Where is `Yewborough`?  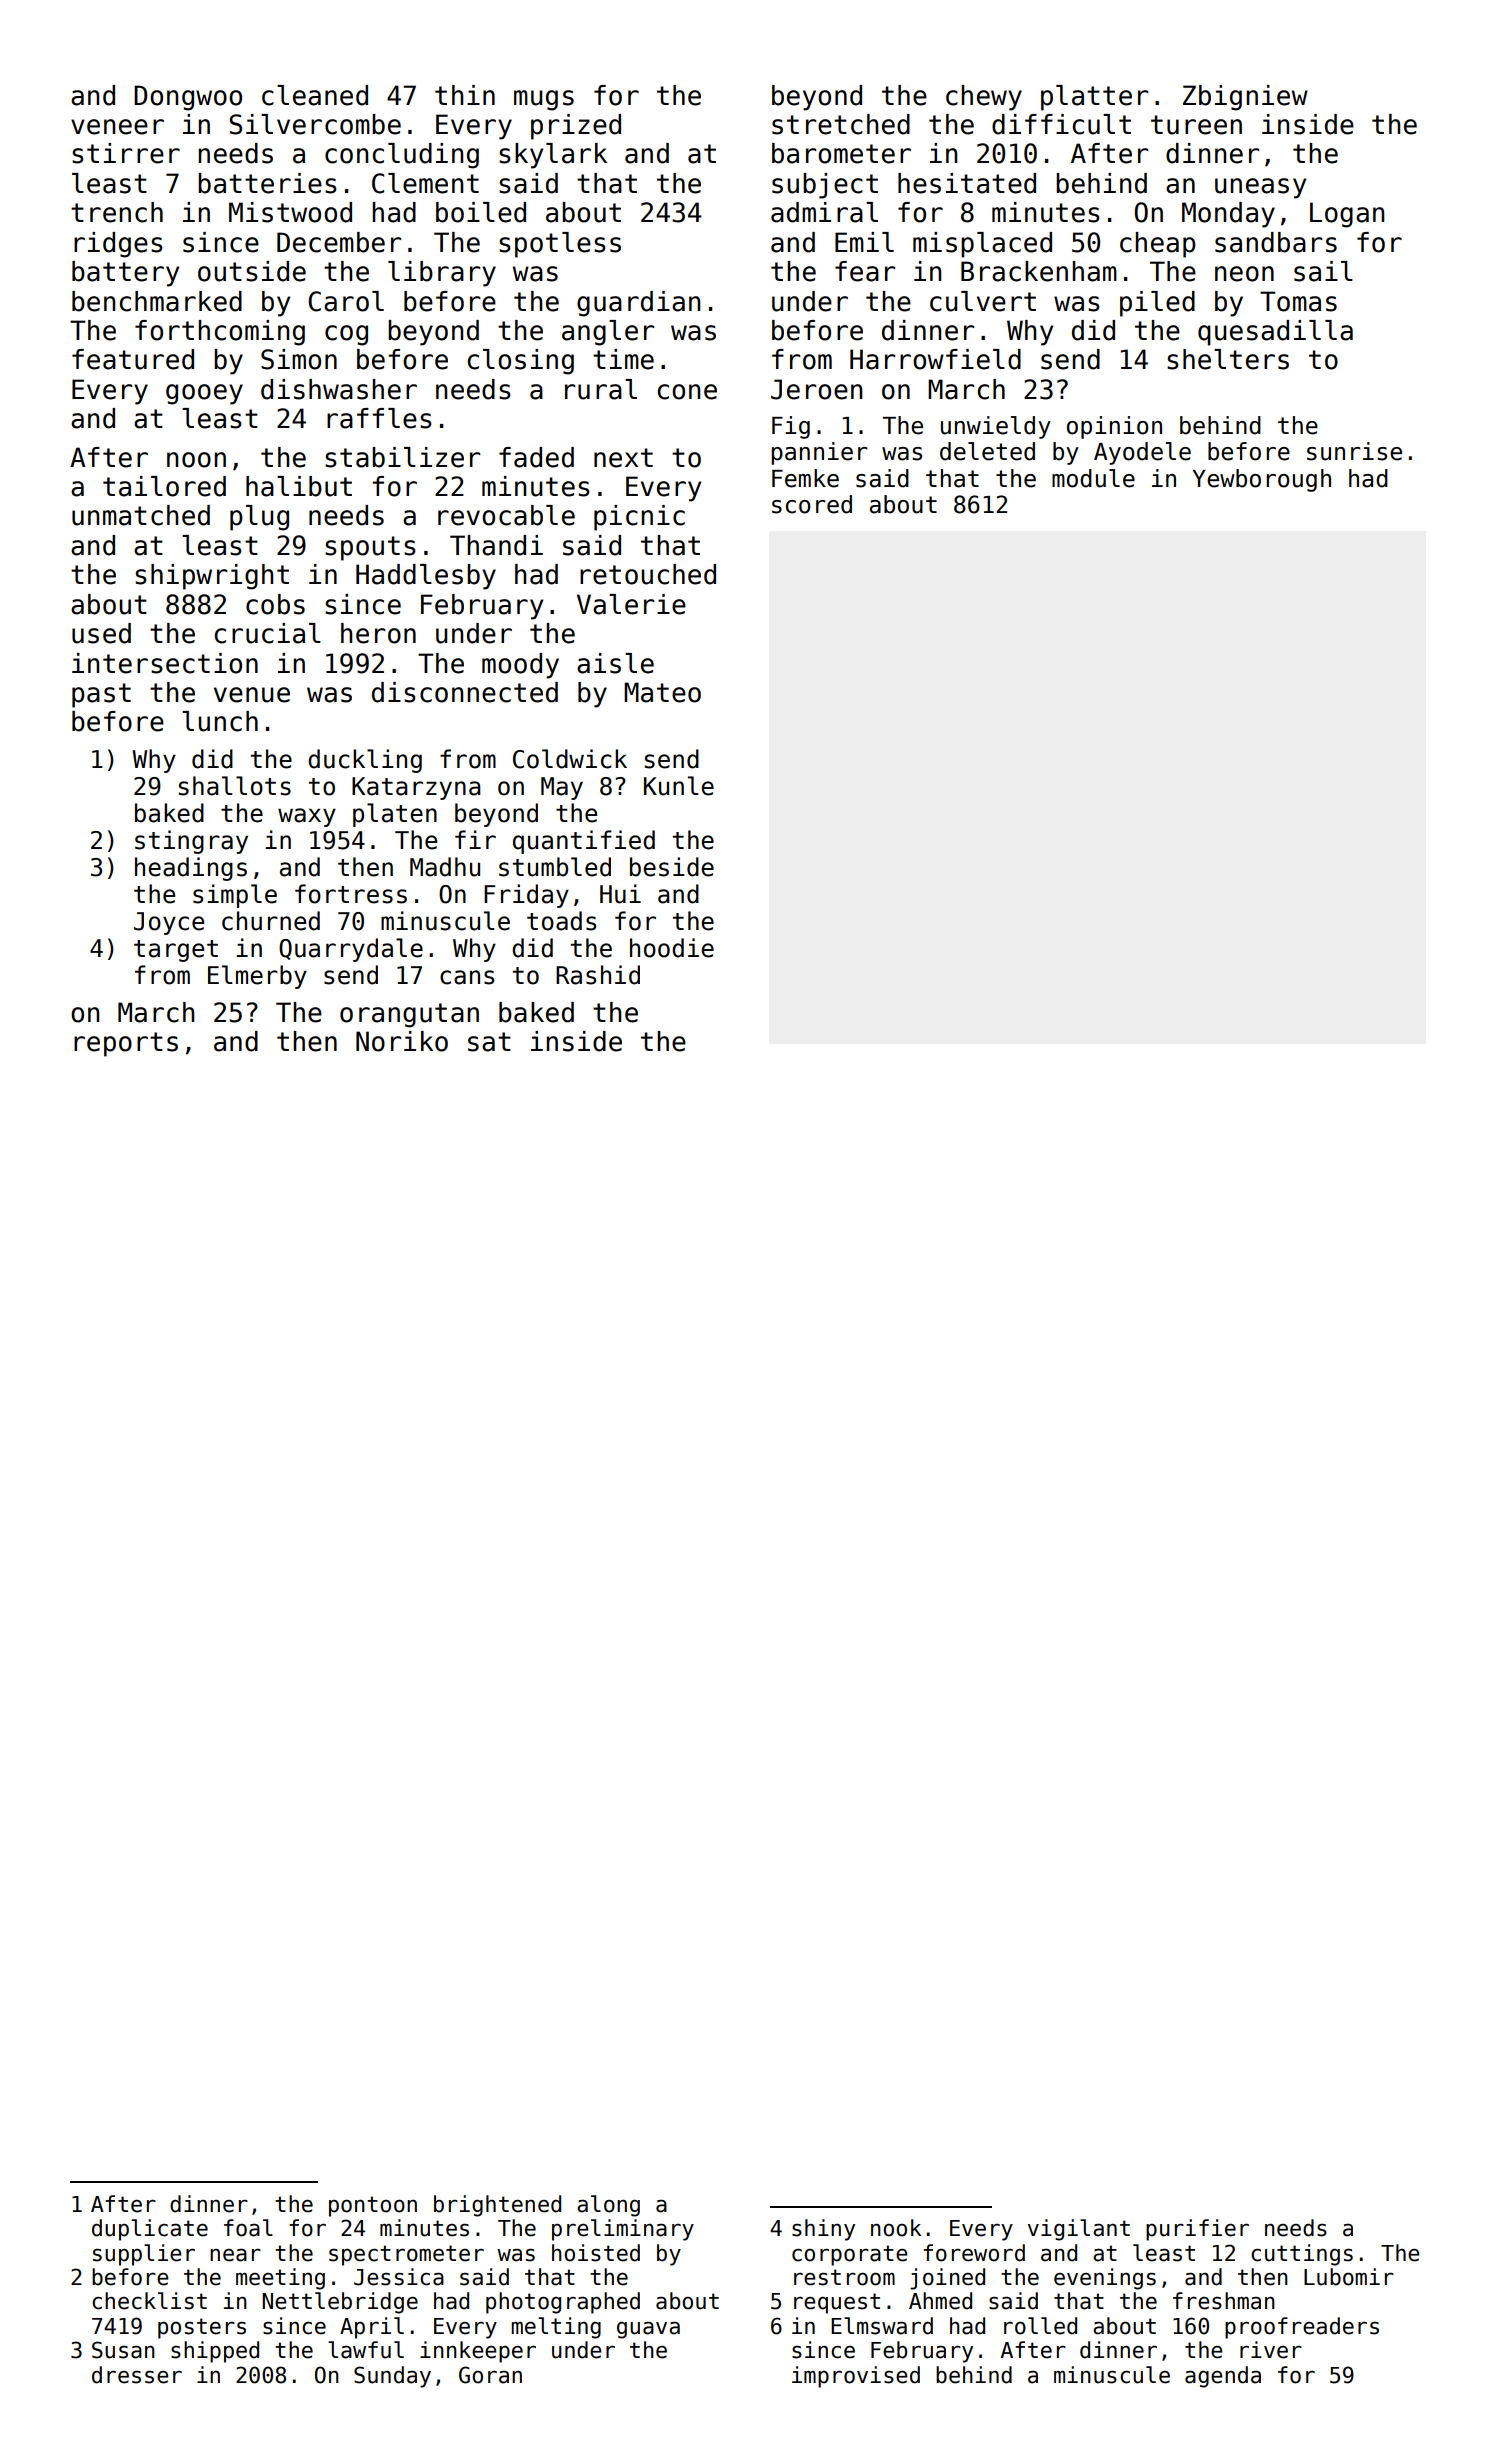 Yewborough is located at coordinates (1261, 480).
